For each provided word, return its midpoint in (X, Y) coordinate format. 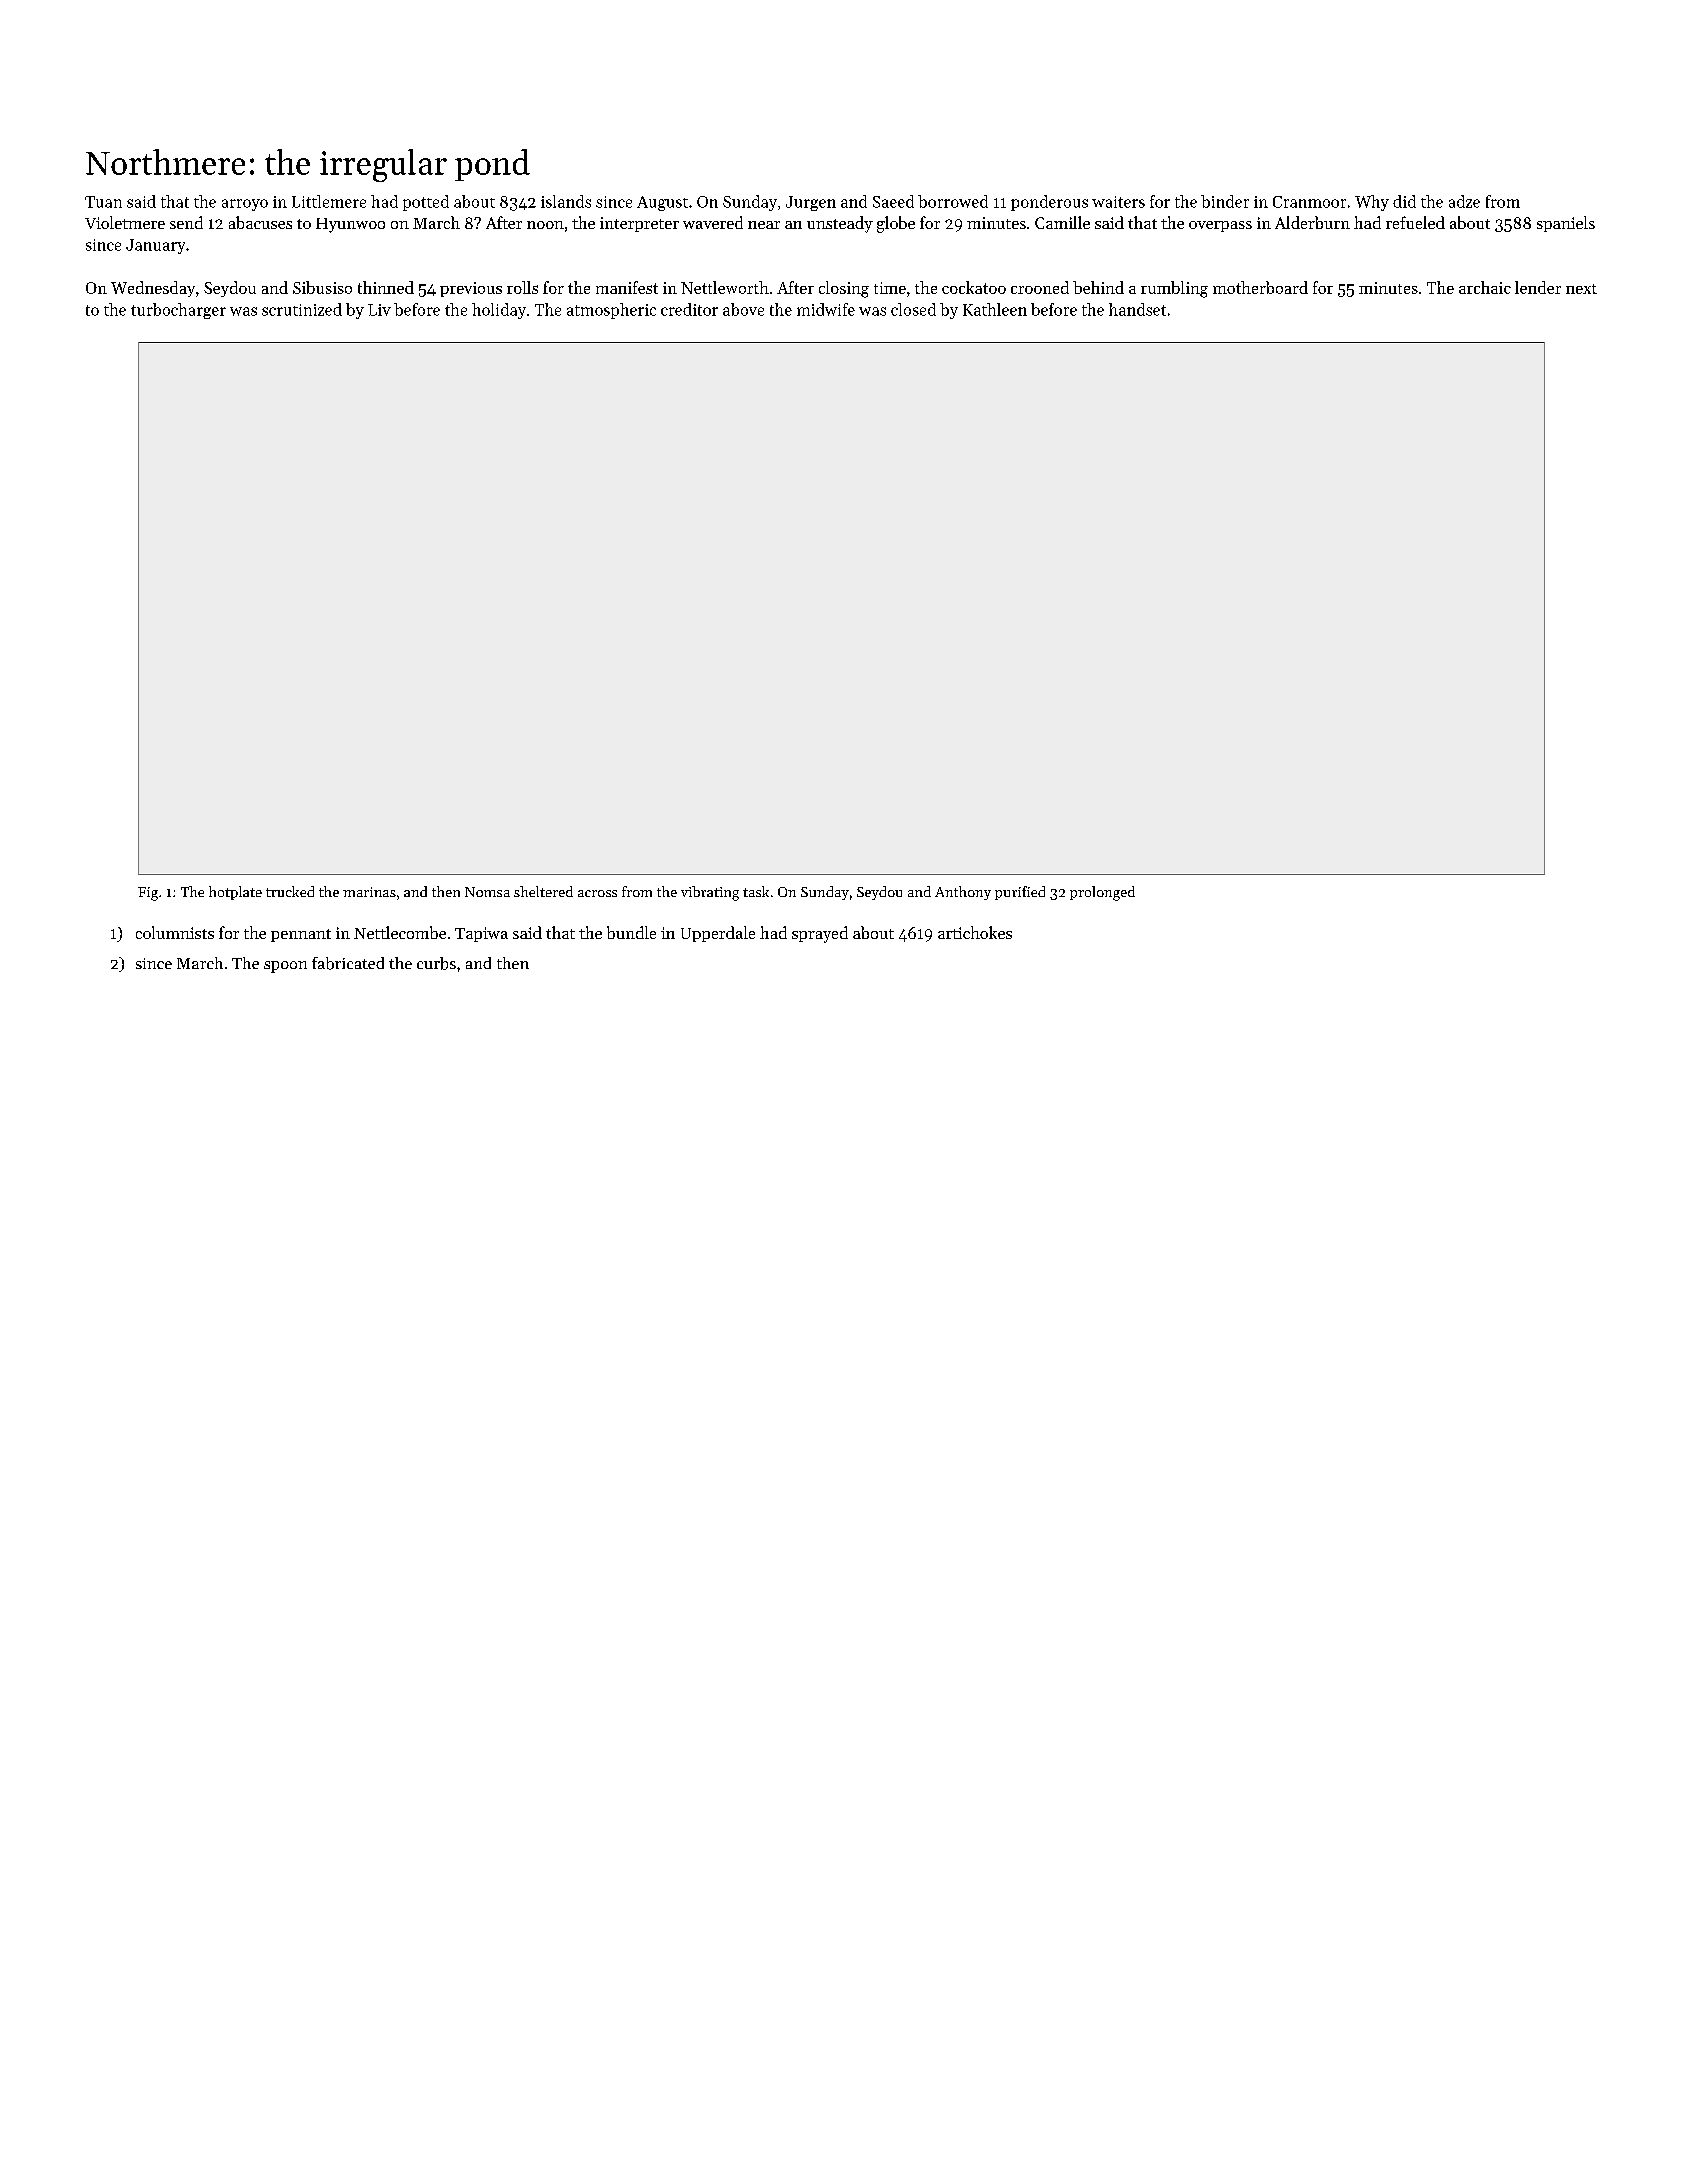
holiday (499, 311)
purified (1020, 893)
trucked (290, 891)
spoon (285, 967)
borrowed (953, 201)
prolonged (1102, 893)
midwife (826, 309)
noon (545, 225)
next (1581, 289)
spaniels (1566, 224)
